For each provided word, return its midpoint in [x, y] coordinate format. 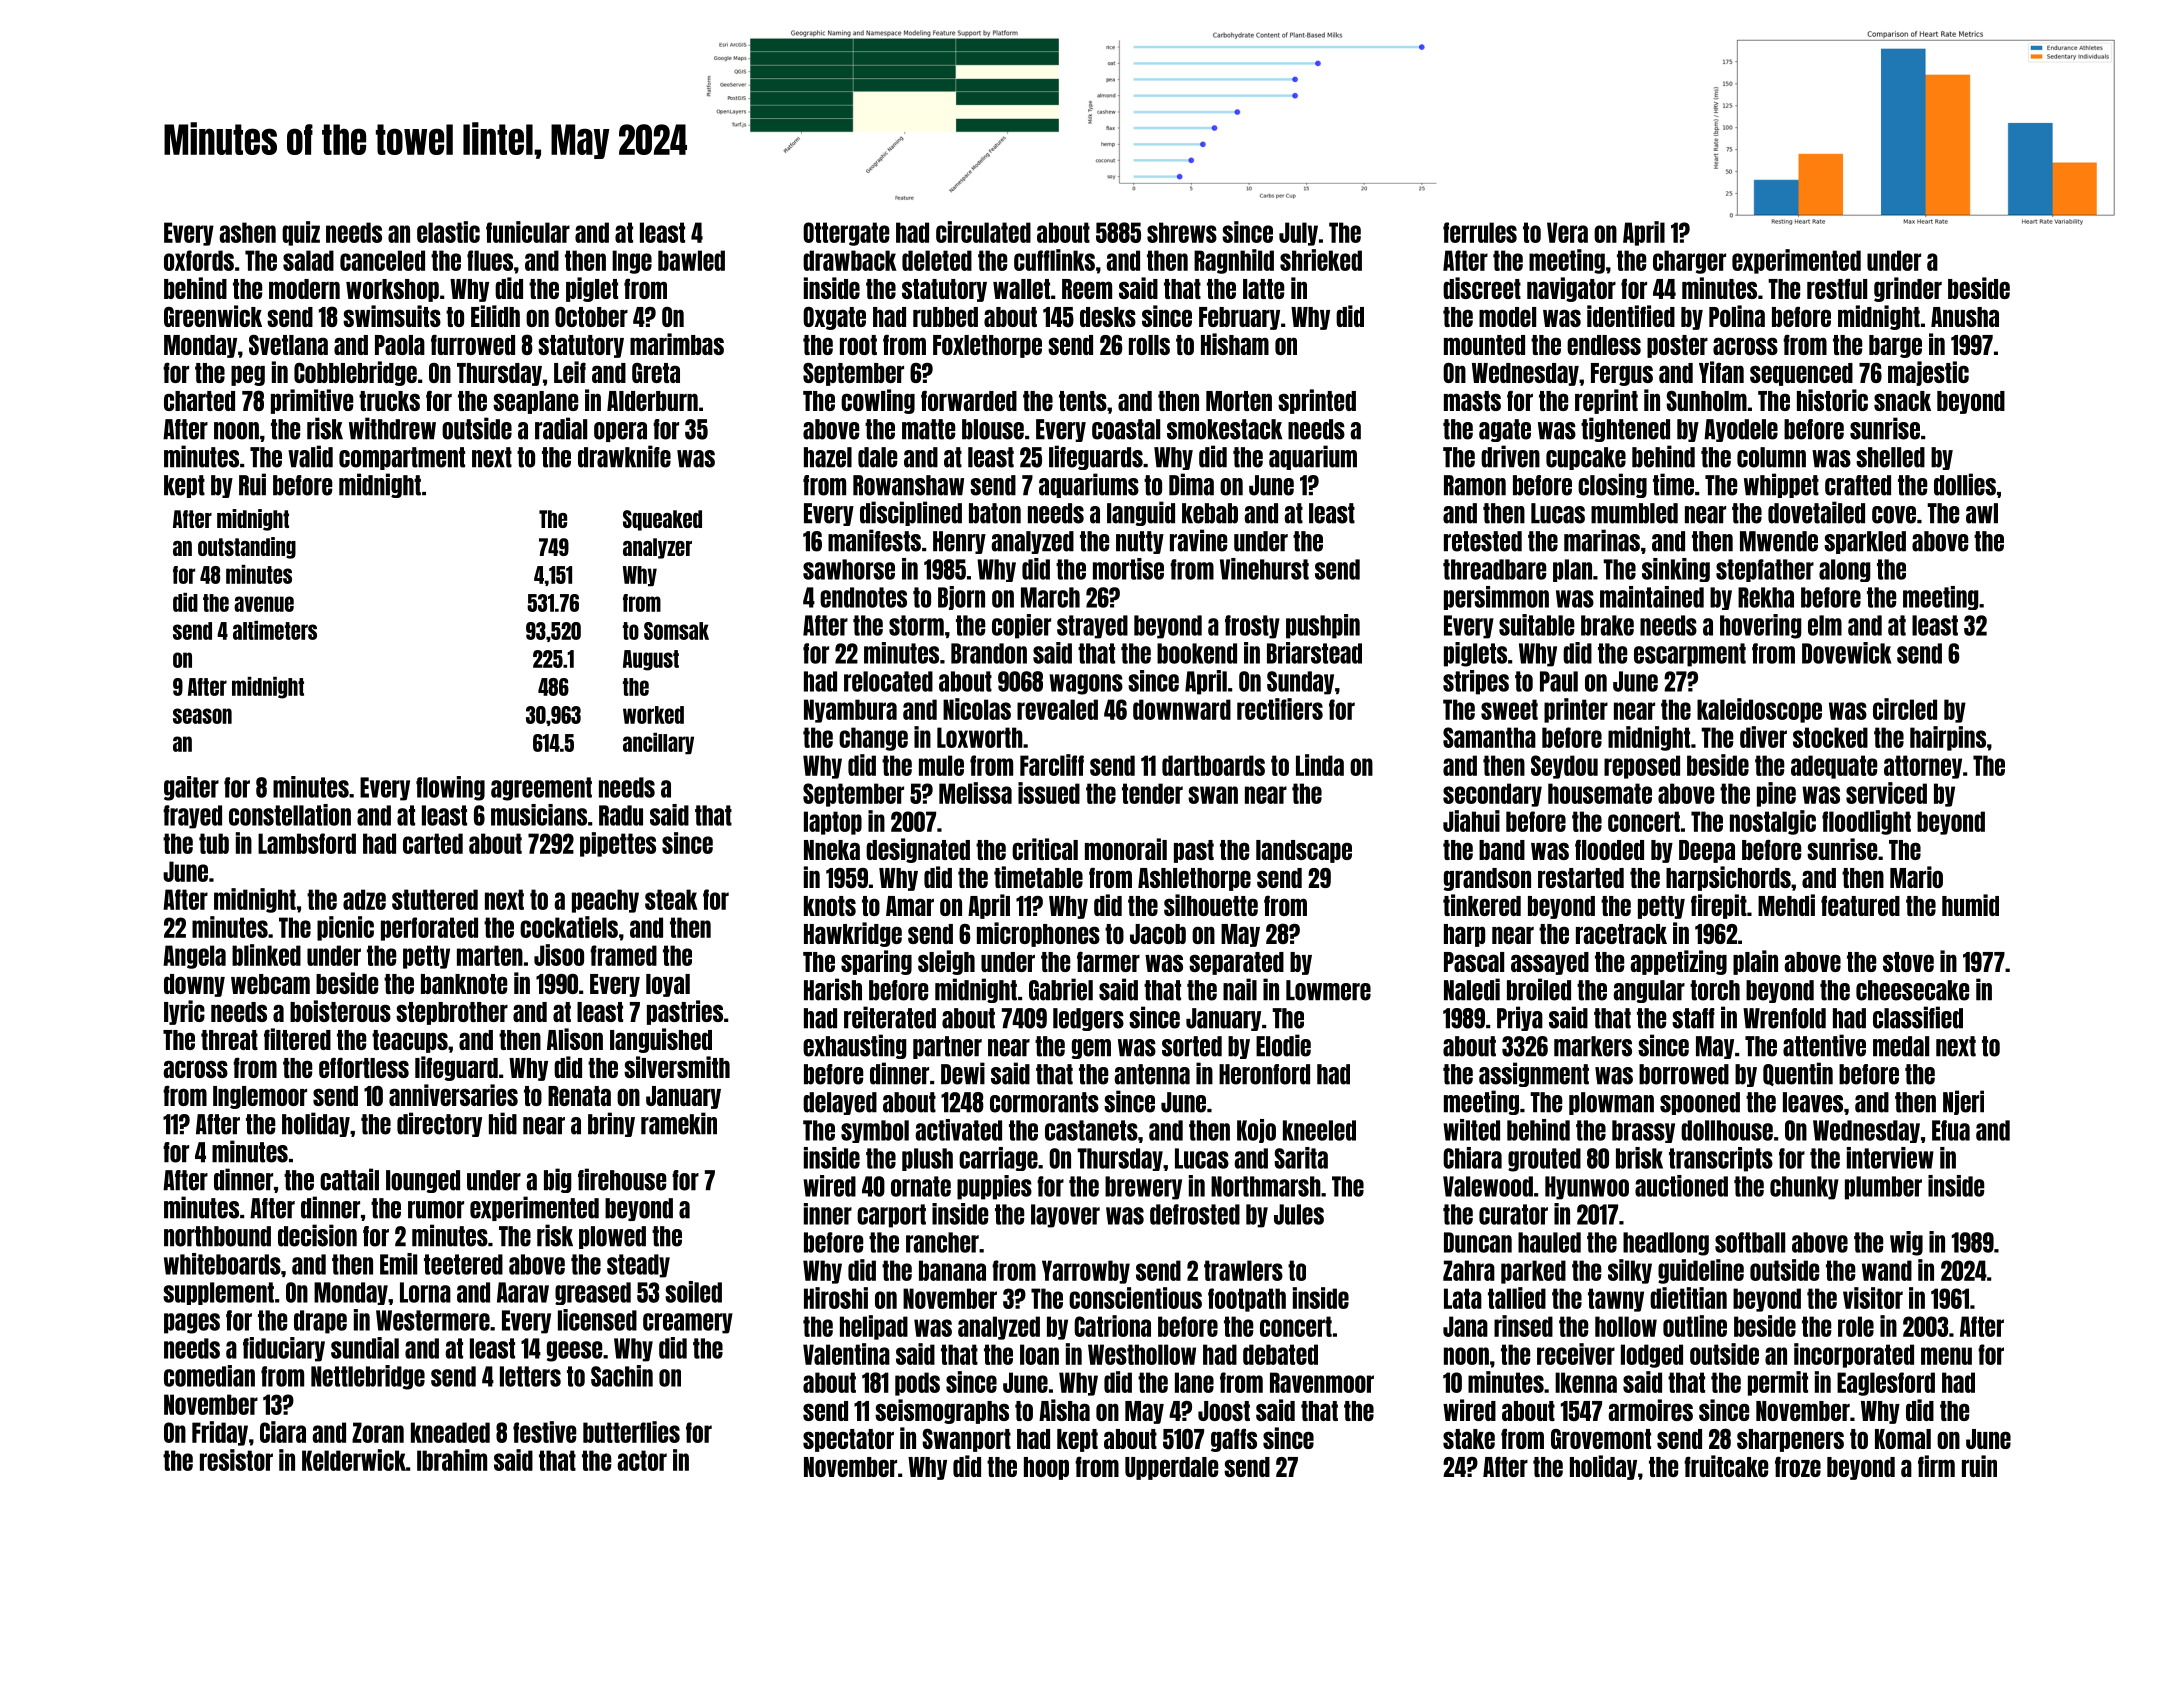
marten [490, 955]
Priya [1520, 1018]
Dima [1191, 484]
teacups [410, 1041]
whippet [1781, 485]
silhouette [1211, 905]
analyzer [657, 548]
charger [1689, 262]
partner [947, 1047]
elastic [448, 232]
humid [1970, 905]
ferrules [1480, 232]
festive [544, 1432]
